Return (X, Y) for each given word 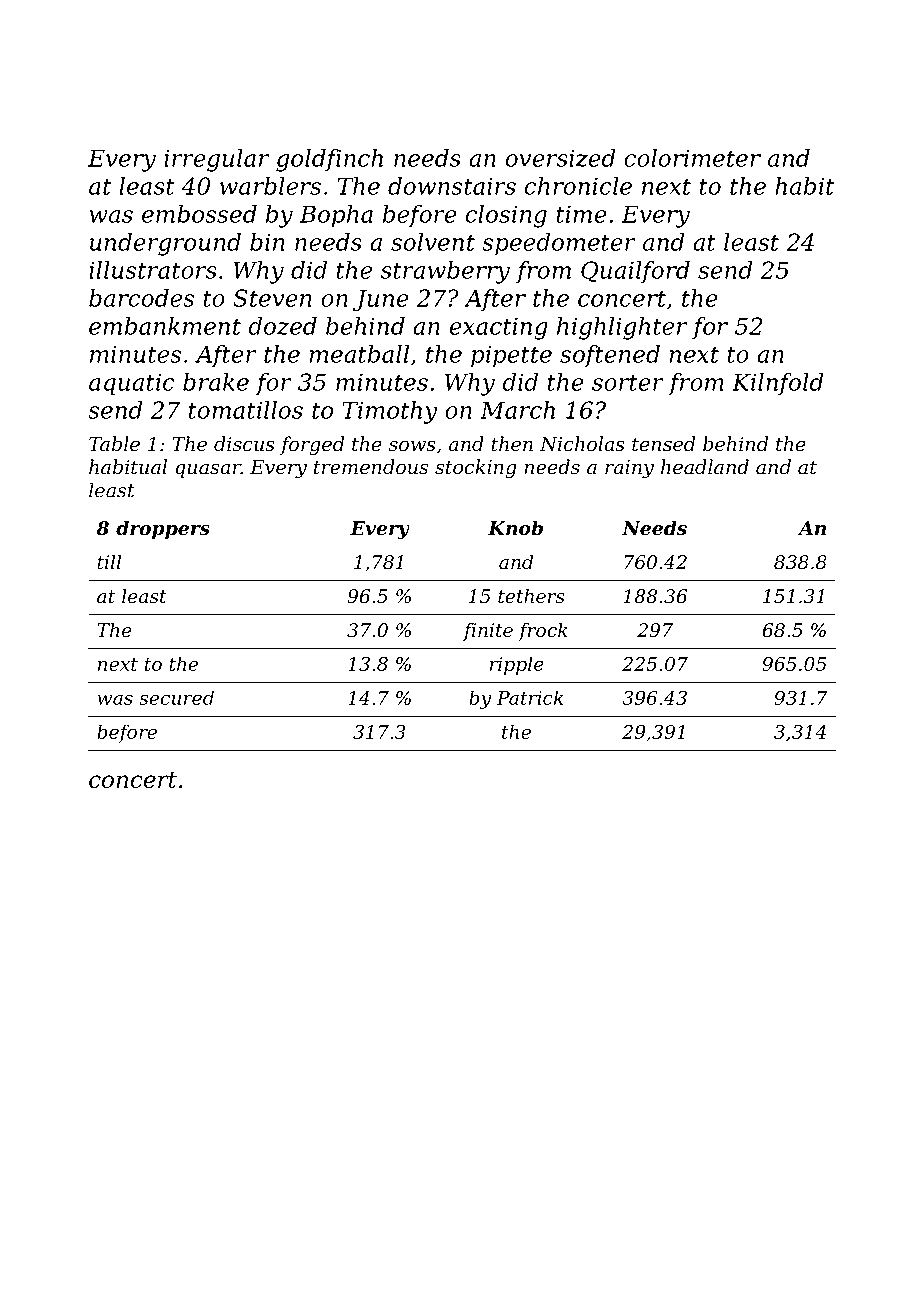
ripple (517, 665)
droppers (163, 530)
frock (543, 632)
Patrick (530, 697)
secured (176, 697)
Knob (515, 528)
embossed (199, 214)
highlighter (622, 328)
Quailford (635, 272)
